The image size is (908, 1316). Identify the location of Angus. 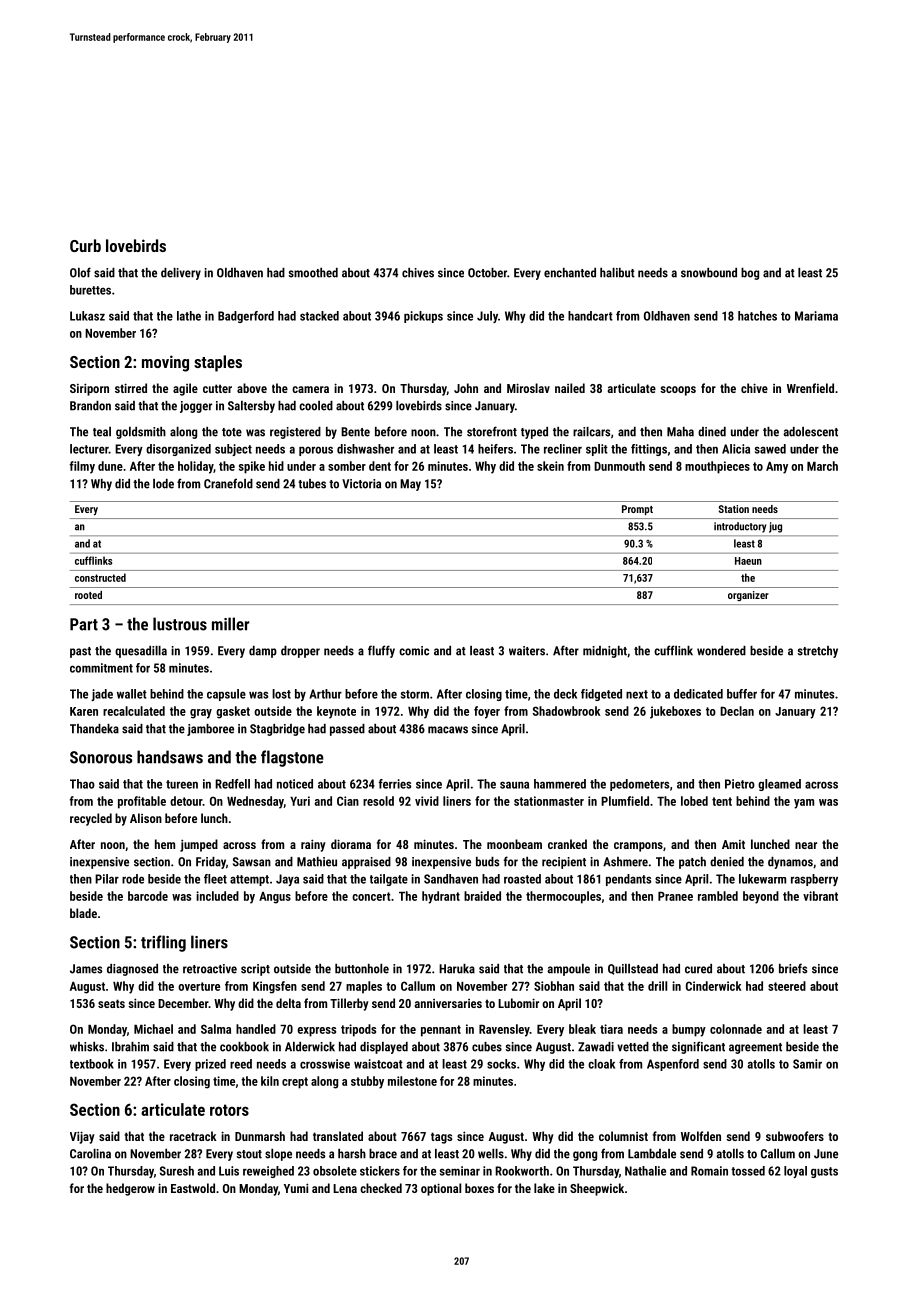
(275, 898).
